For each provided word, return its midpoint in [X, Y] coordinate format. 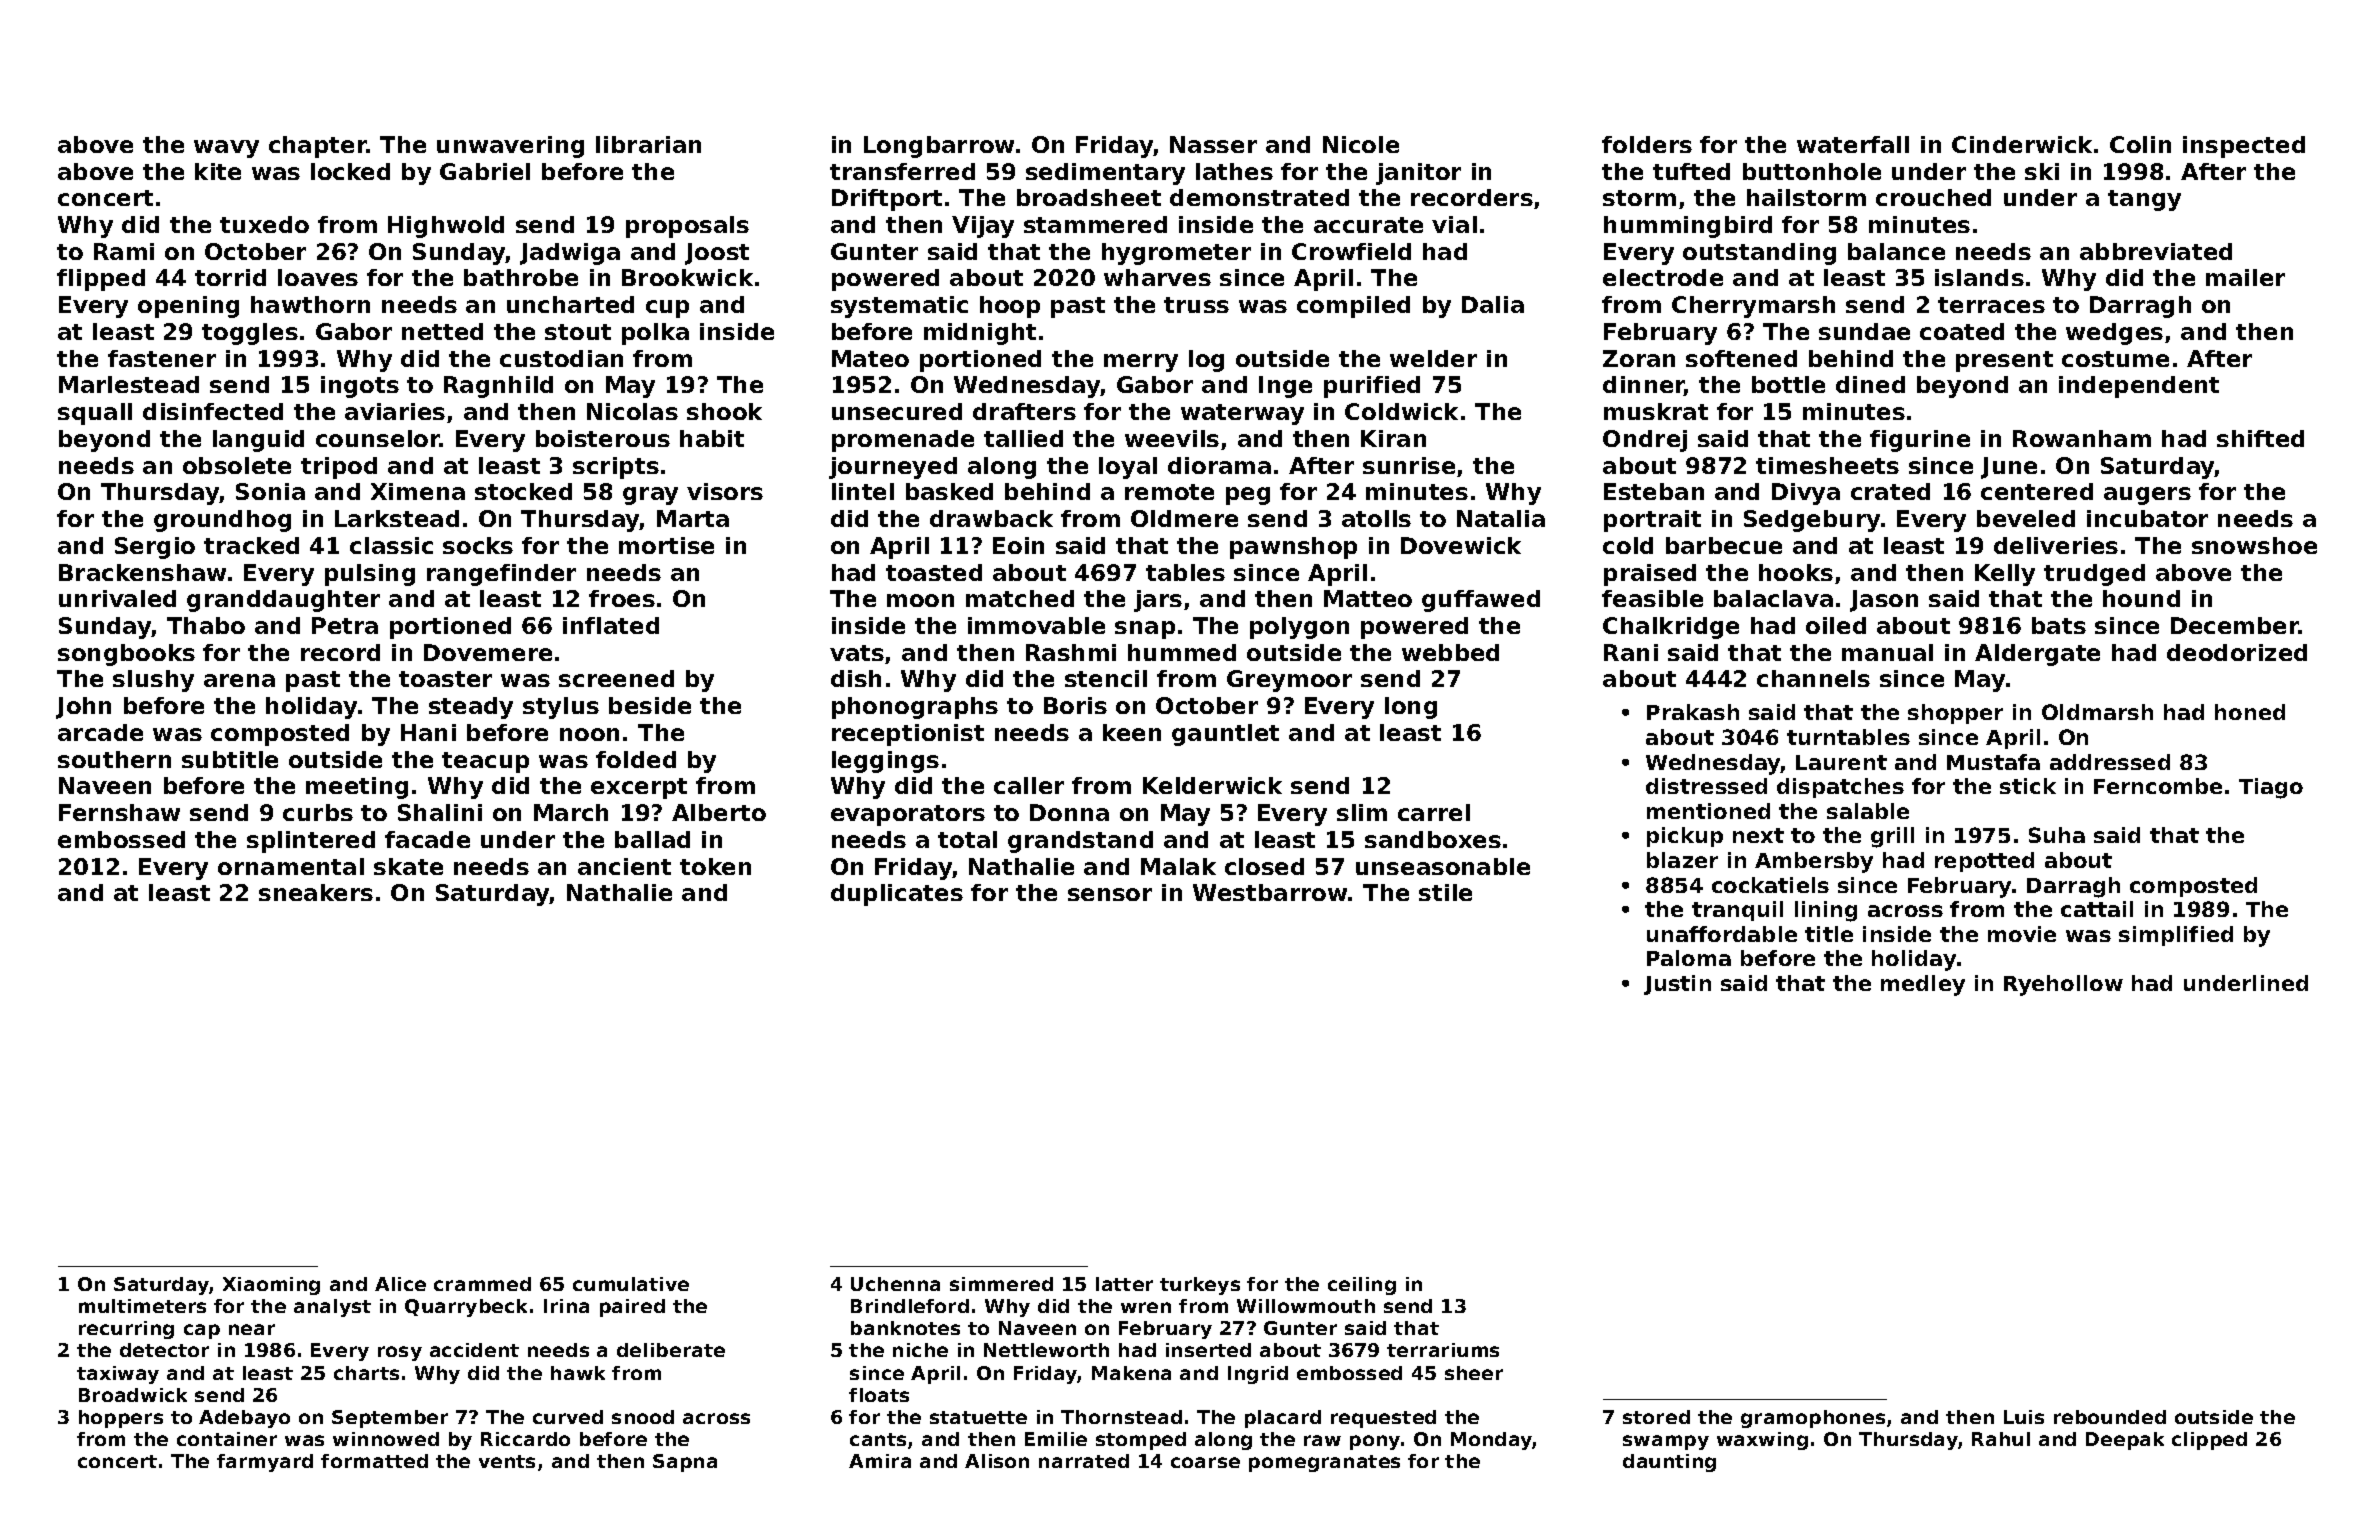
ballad [652, 839]
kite [218, 171]
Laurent [1841, 762]
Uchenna [895, 1284]
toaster [445, 679]
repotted [1984, 862]
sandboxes [1433, 839]
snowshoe [2254, 545]
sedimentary [1105, 174]
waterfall [1853, 144]
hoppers [121, 1419]
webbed [1450, 652]
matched [1020, 598]
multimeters [142, 1306]
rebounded [2110, 1417]
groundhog [222, 521]
